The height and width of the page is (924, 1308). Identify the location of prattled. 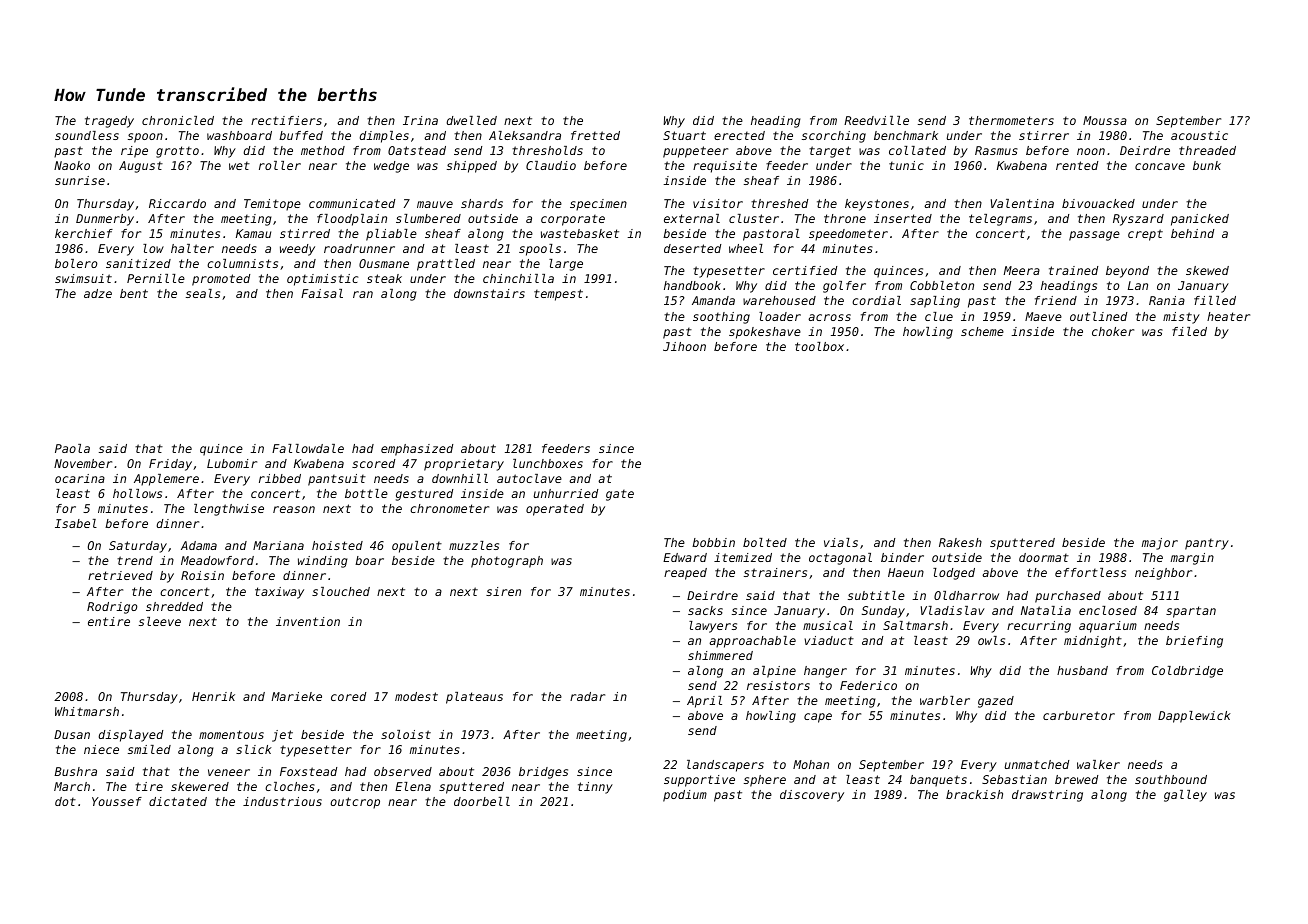
(446, 265).
